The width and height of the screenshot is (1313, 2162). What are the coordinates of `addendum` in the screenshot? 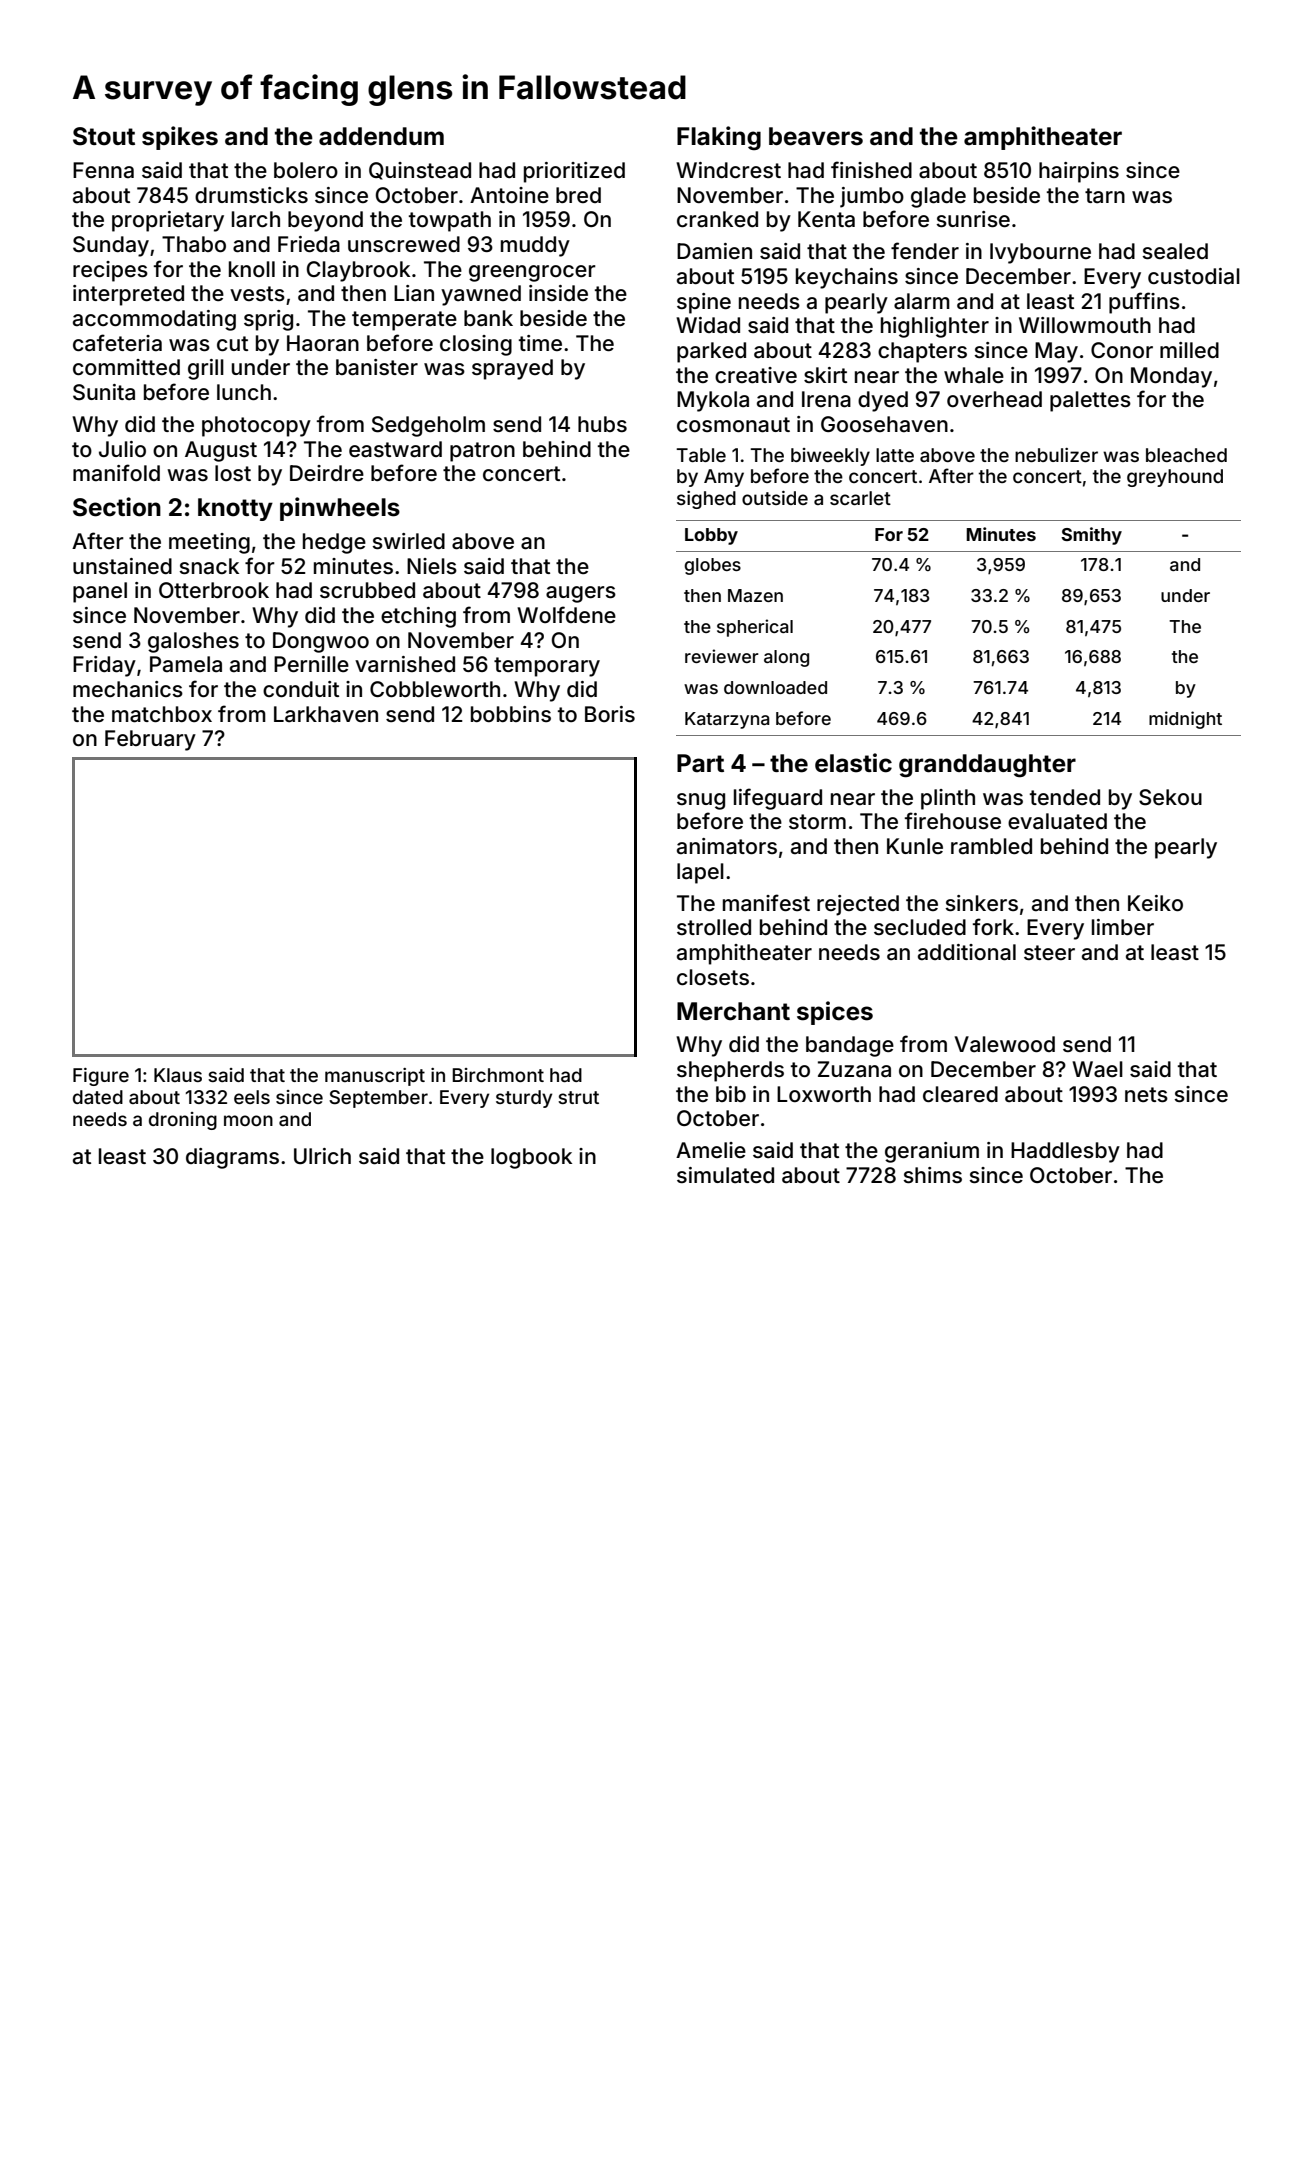 It's located at (381, 136).
